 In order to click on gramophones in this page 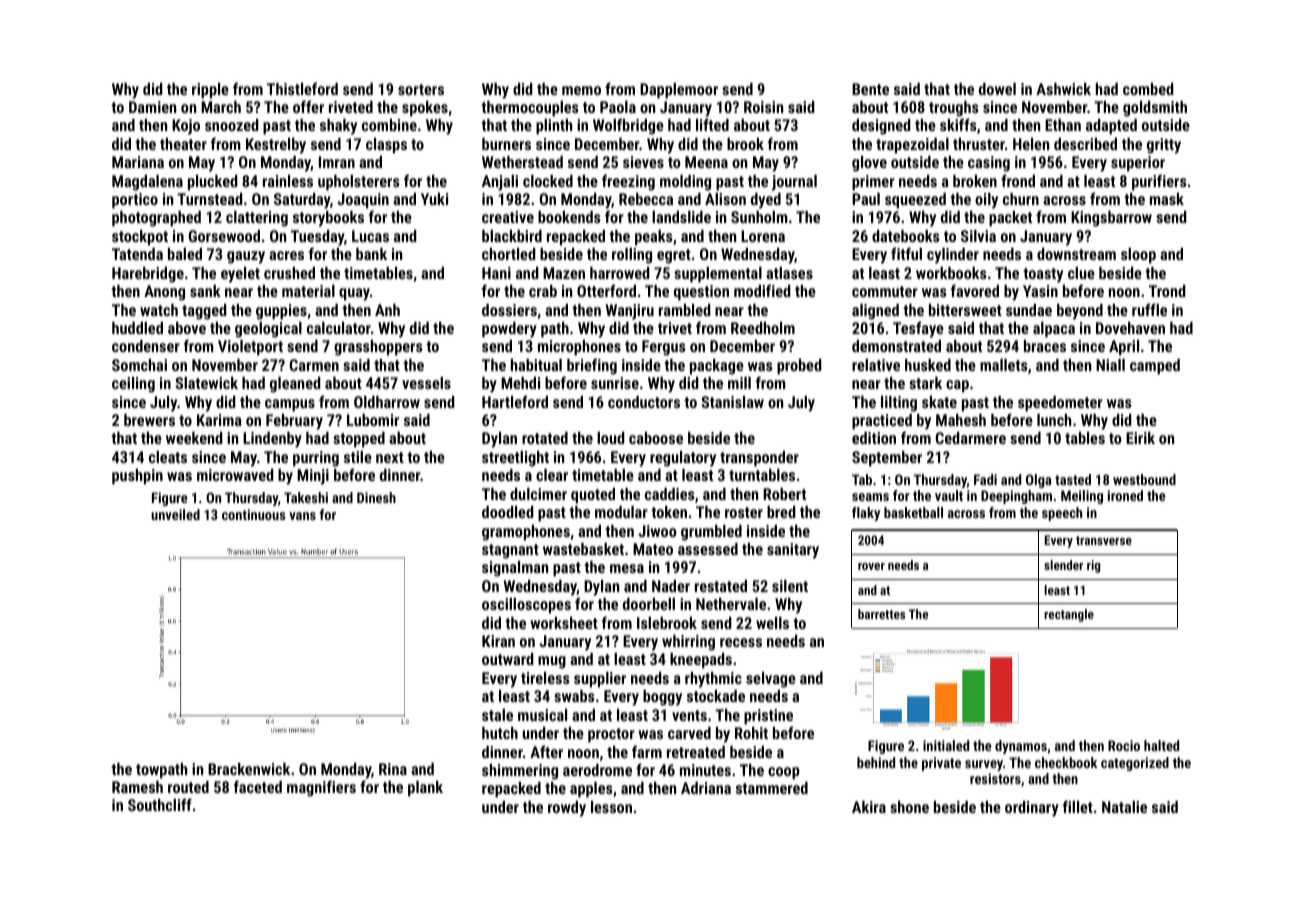, I will do `click(526, 533)`.
